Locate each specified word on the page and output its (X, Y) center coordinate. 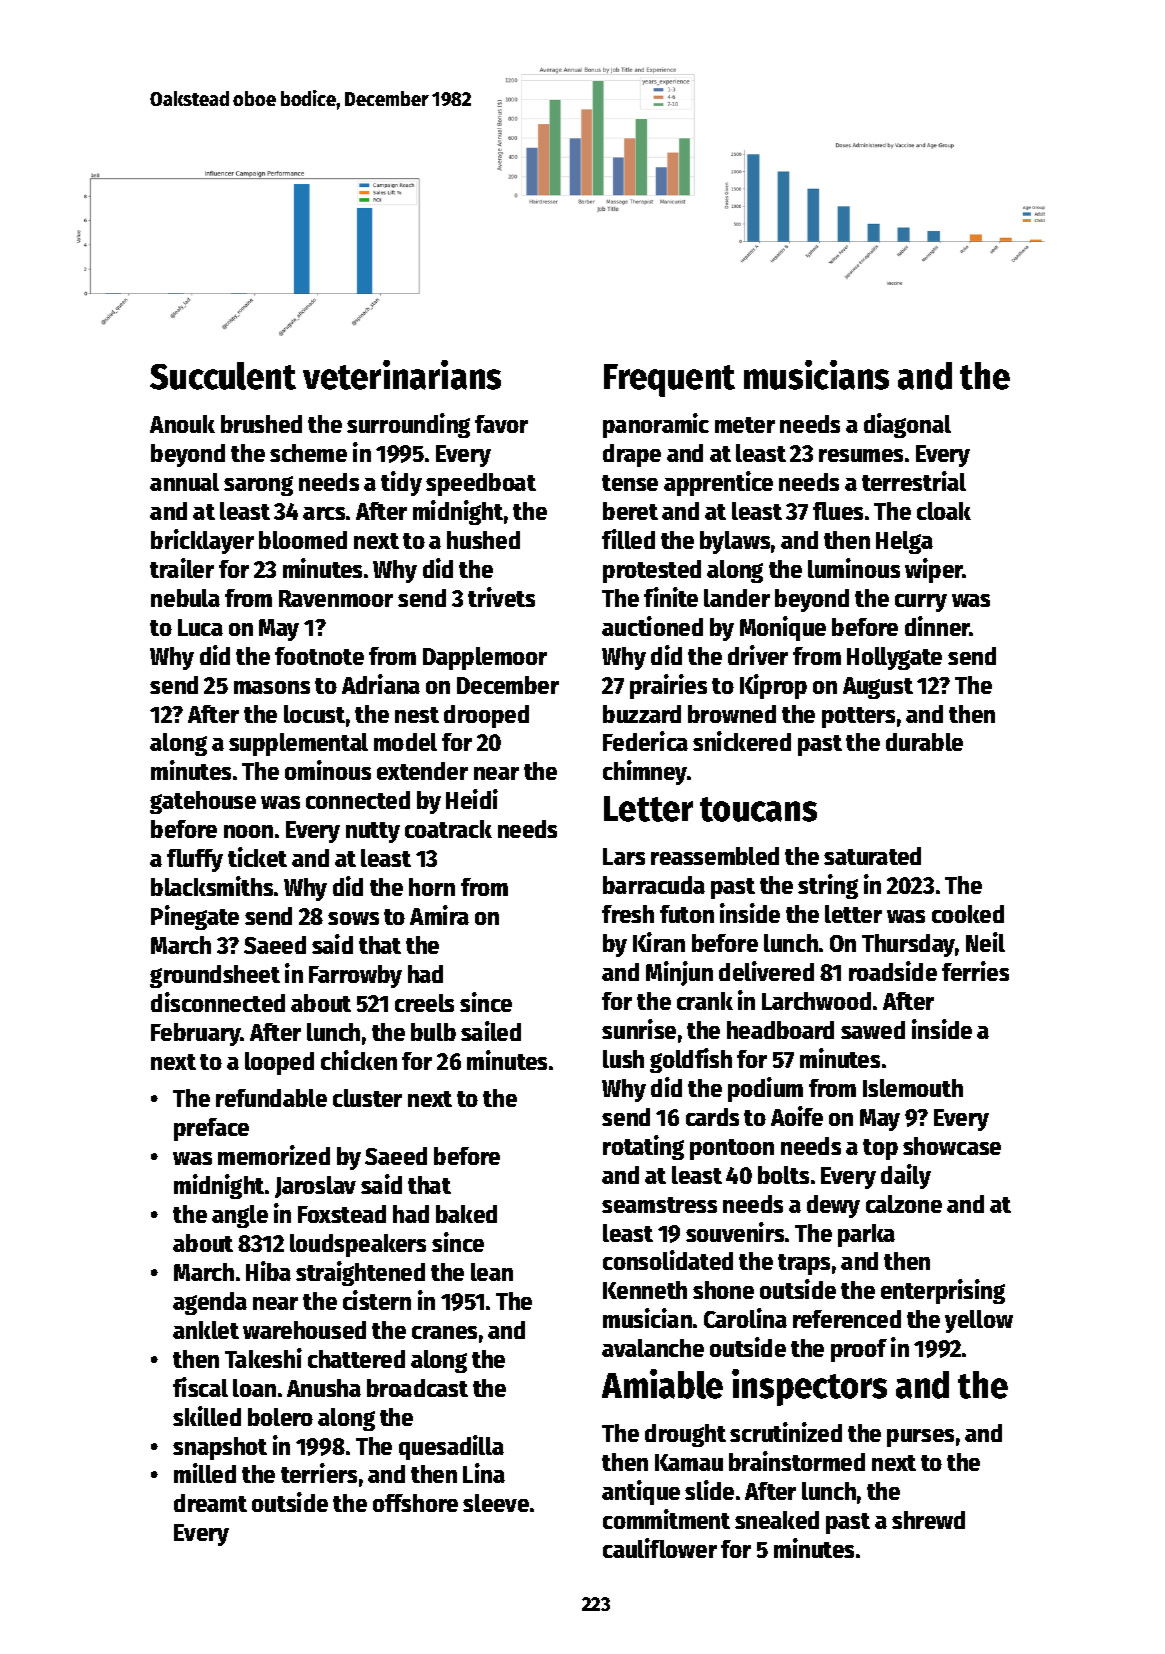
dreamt (210, 1503)
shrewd (928, 1520)
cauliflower (660, 1548)
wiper (934, 570)
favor (501, 424)
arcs (324, 513)
